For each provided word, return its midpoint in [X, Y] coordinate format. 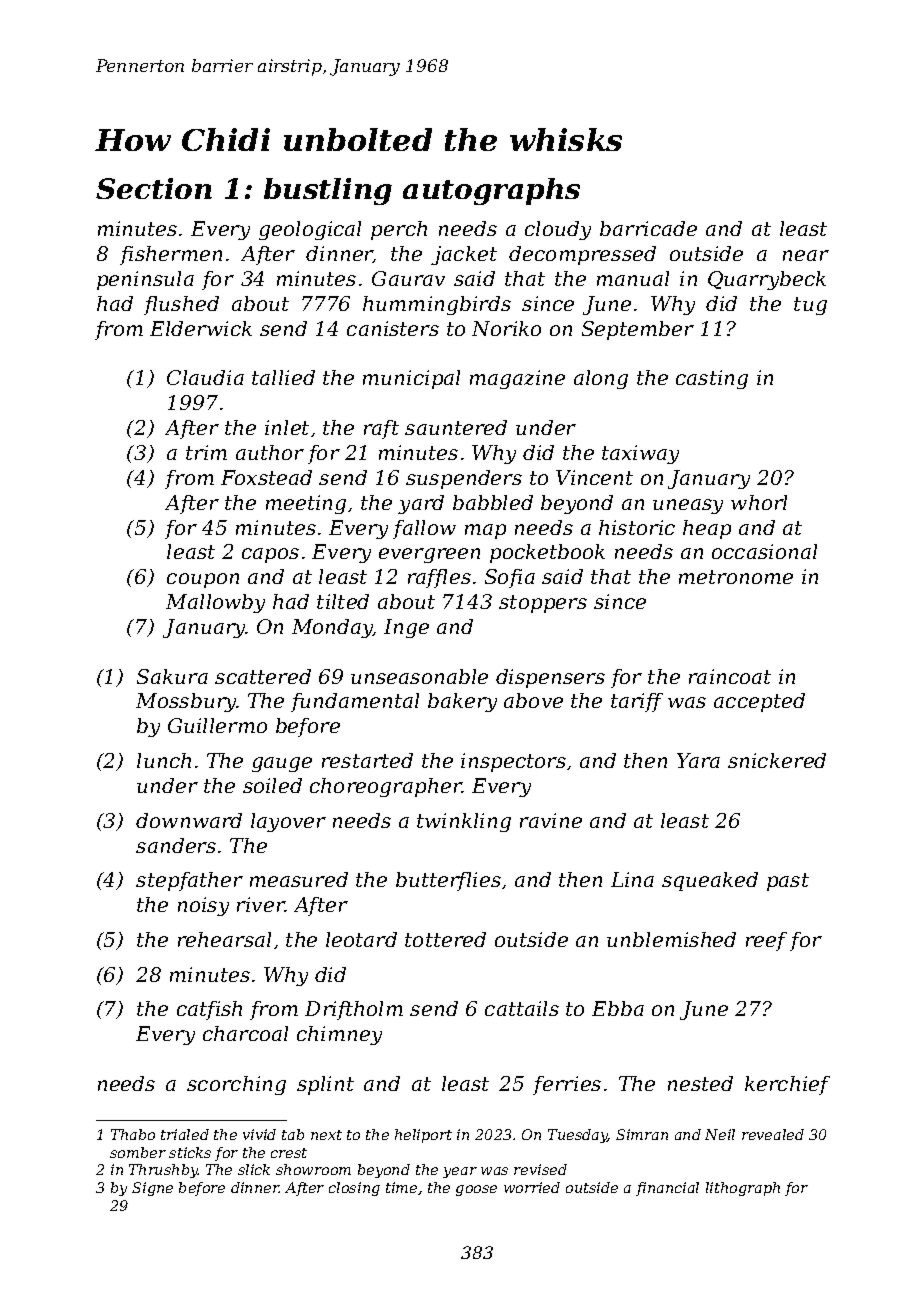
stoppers [543, 604]
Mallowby [215, 603]
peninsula [145, 280]
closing [354, 1189]
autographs [491, 191]
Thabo [133, 1134]
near [806, 255]
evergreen [429, 555]
